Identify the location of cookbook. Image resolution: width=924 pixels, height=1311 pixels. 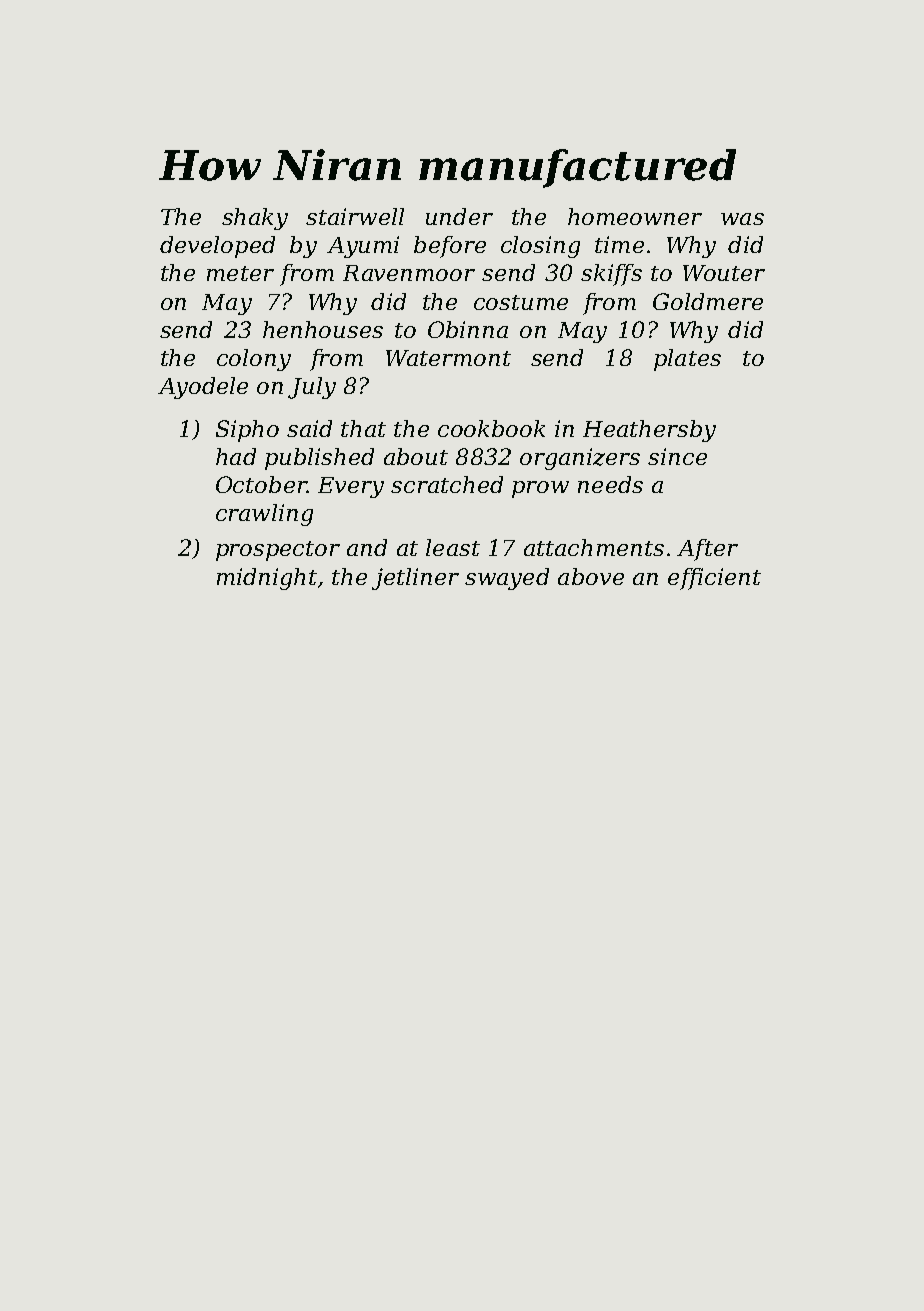
(491, 428).
